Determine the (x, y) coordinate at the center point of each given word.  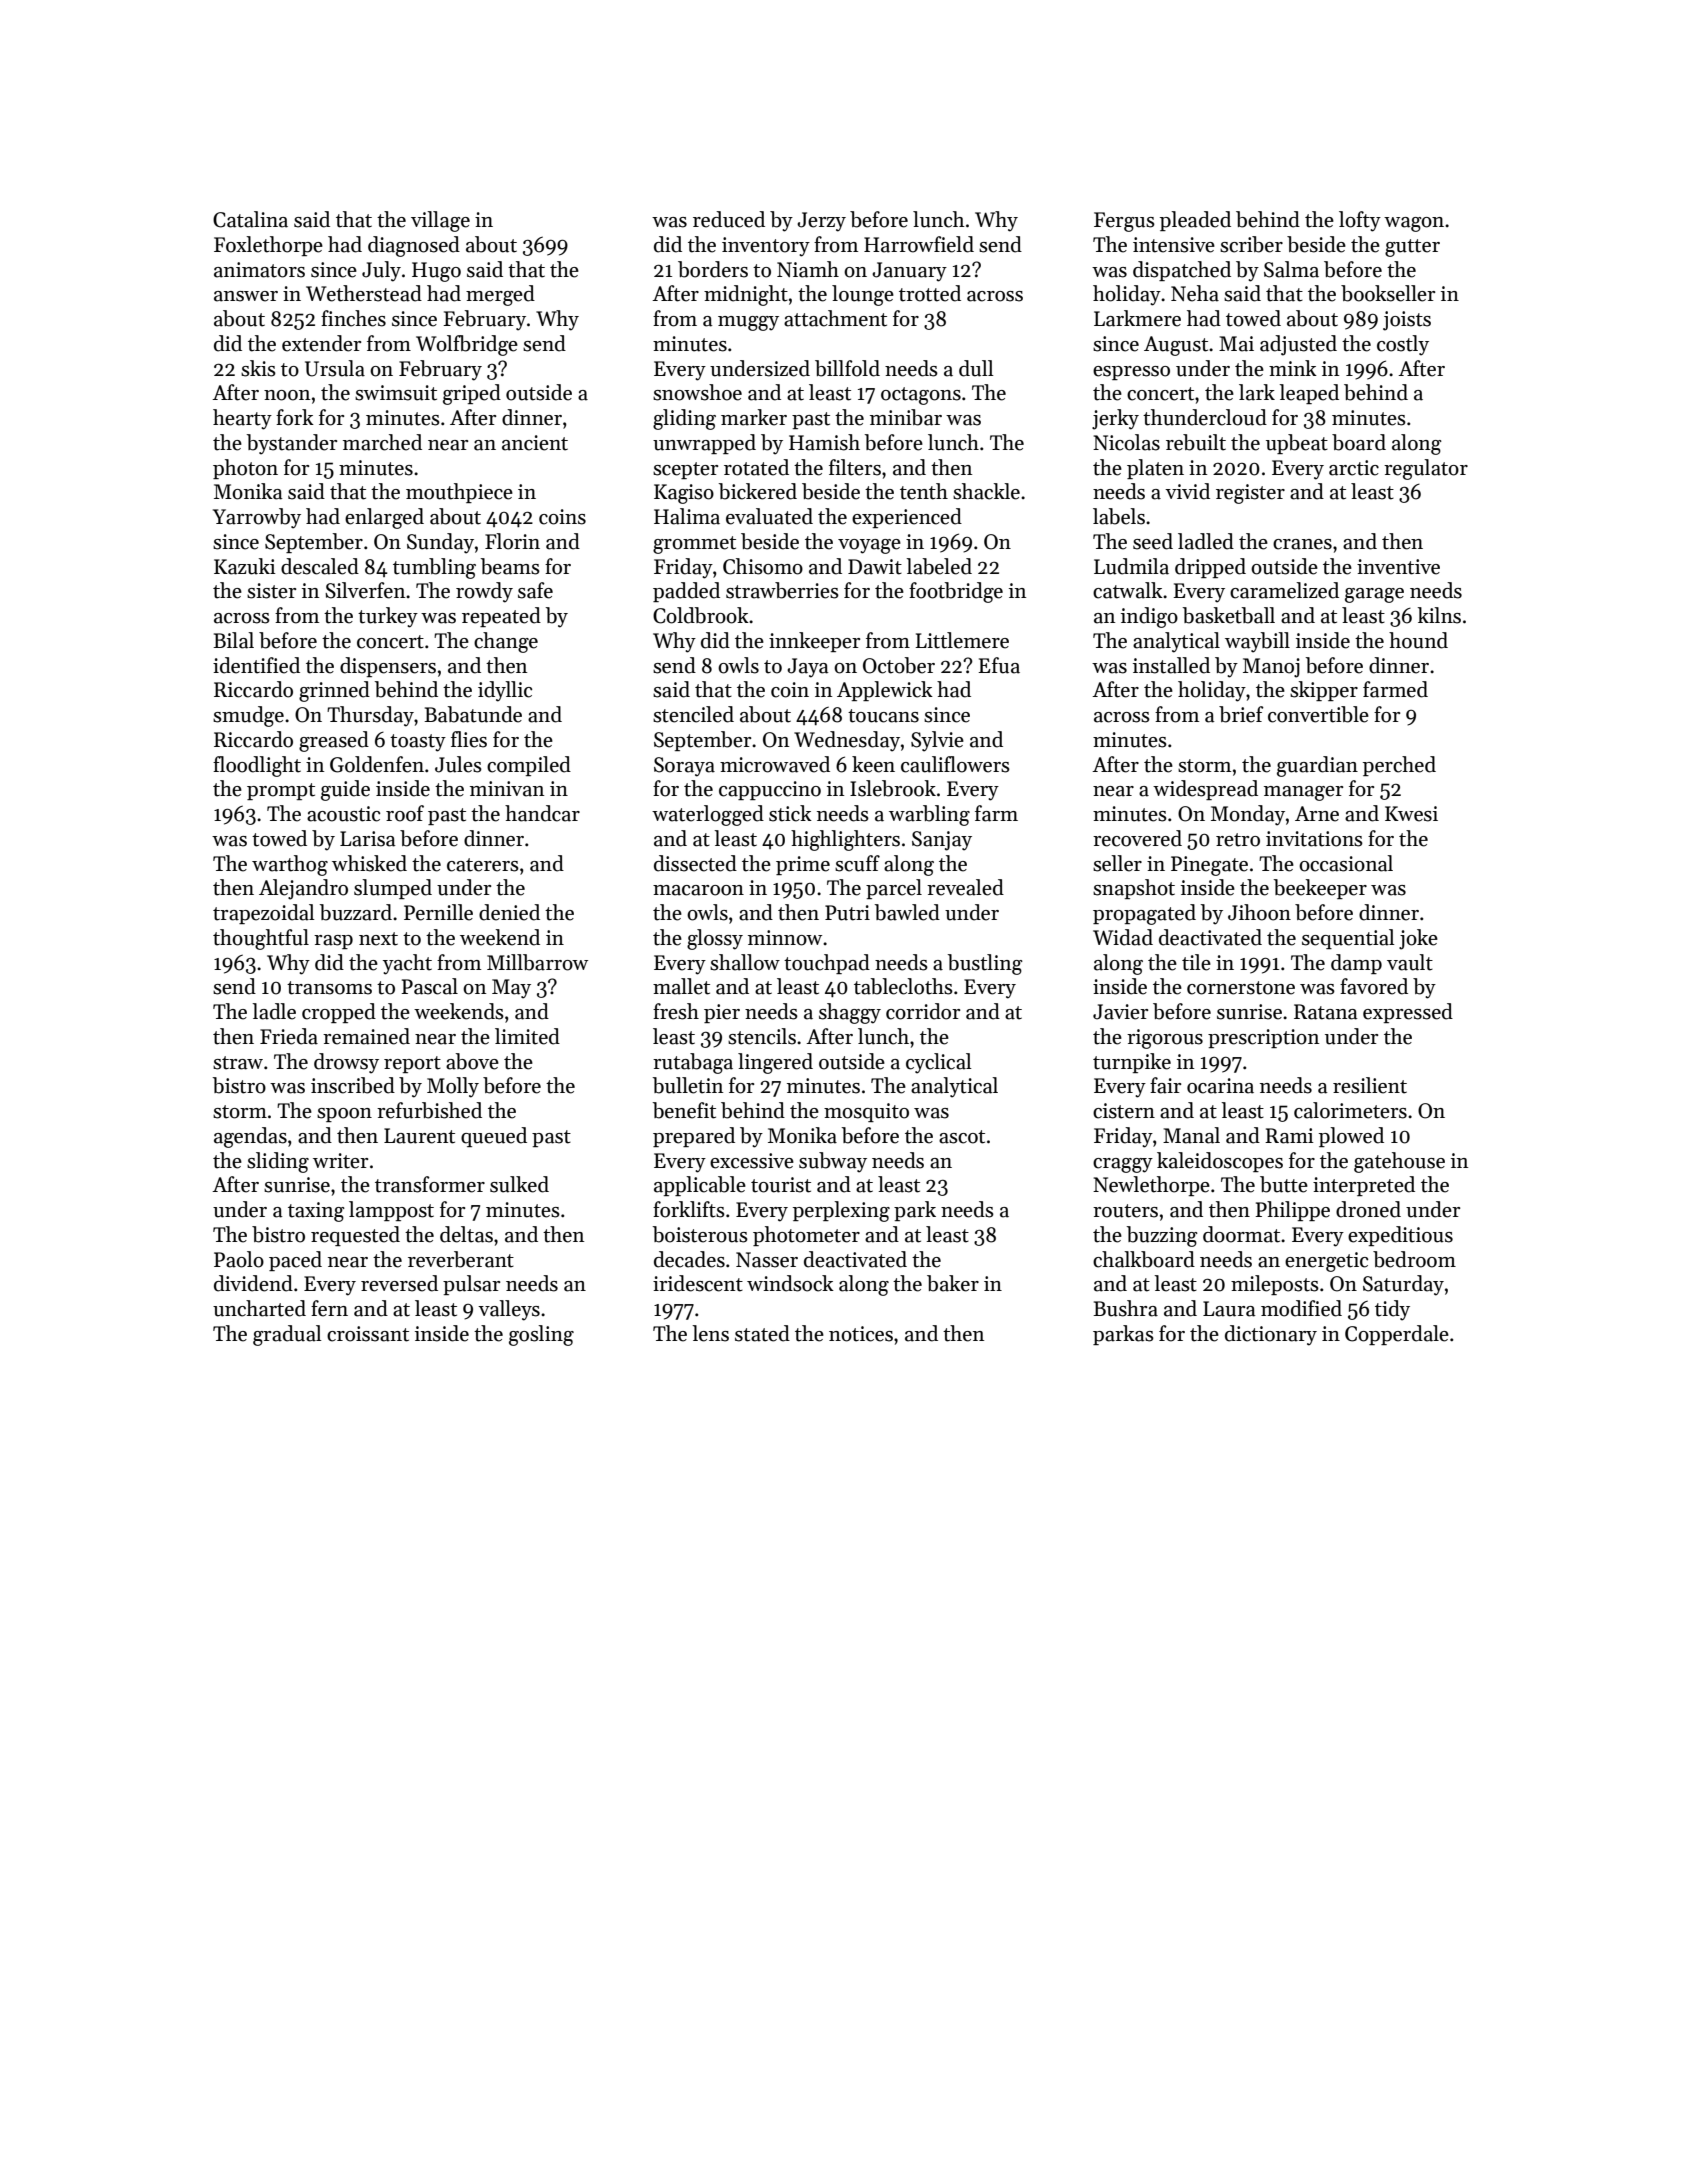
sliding (278, 1162)
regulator (1426, 469)
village (440, 221)
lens (710, 1333)
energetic (1326, 1262)
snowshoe (697, 392)
